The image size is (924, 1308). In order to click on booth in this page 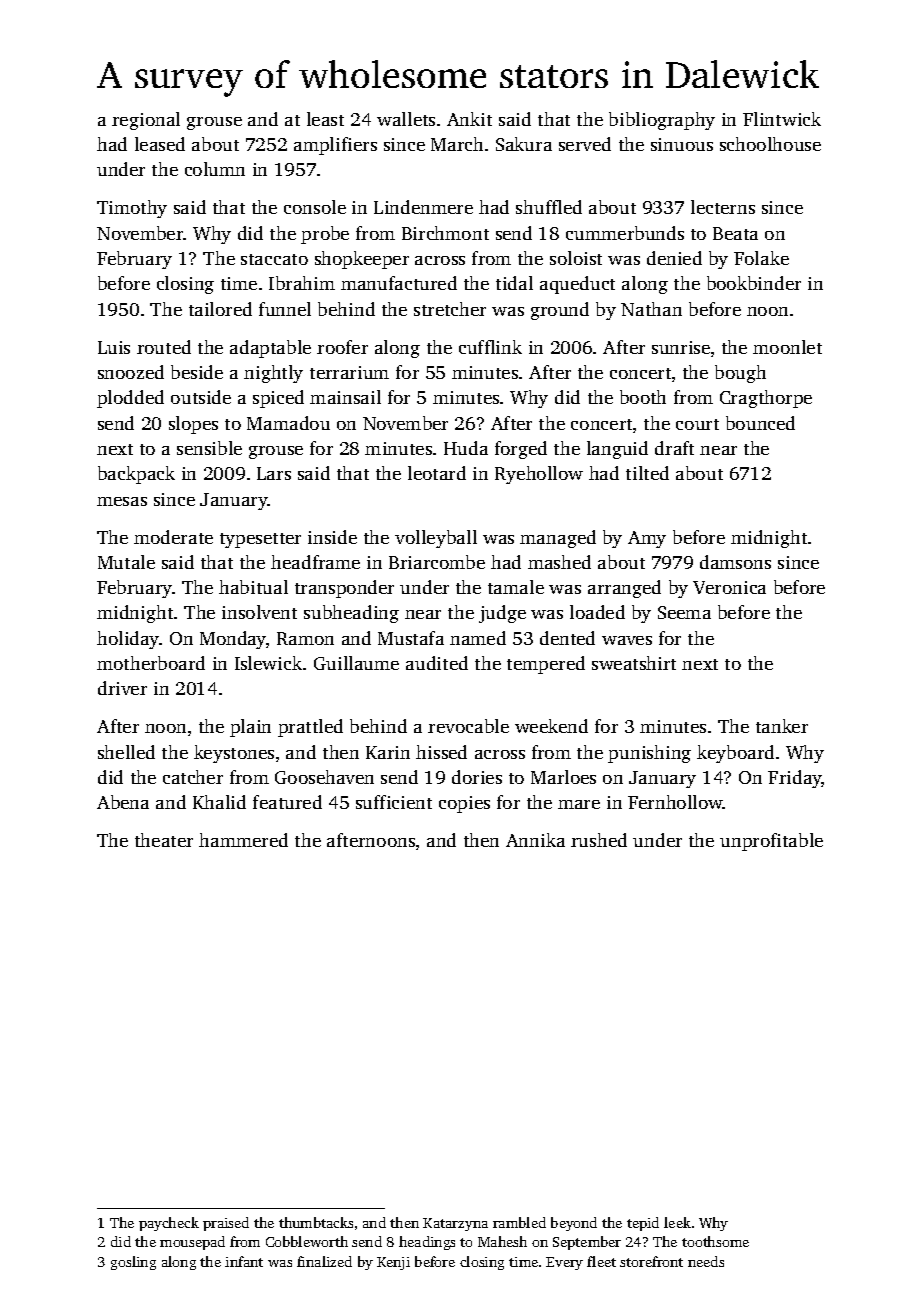, I will do `click(643, 397)`.
